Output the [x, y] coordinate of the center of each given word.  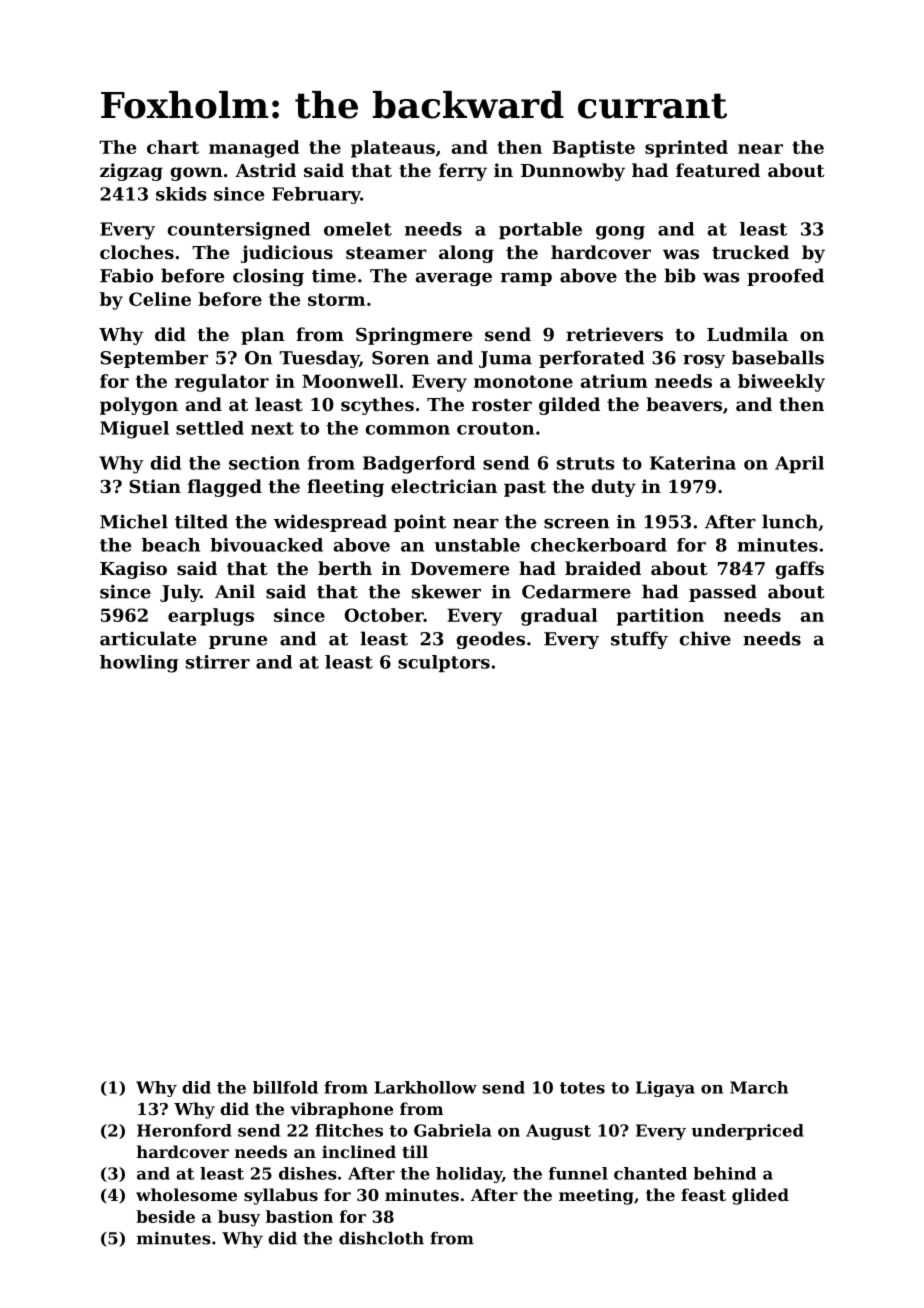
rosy [704, 361]
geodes [491, 640]
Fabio [126, 275]
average [454, 279]
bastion [299, 1216]
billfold [285, 1087]
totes [582, 1088]
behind [724, 1173]
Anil [235, 591]
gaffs [800, 570]
